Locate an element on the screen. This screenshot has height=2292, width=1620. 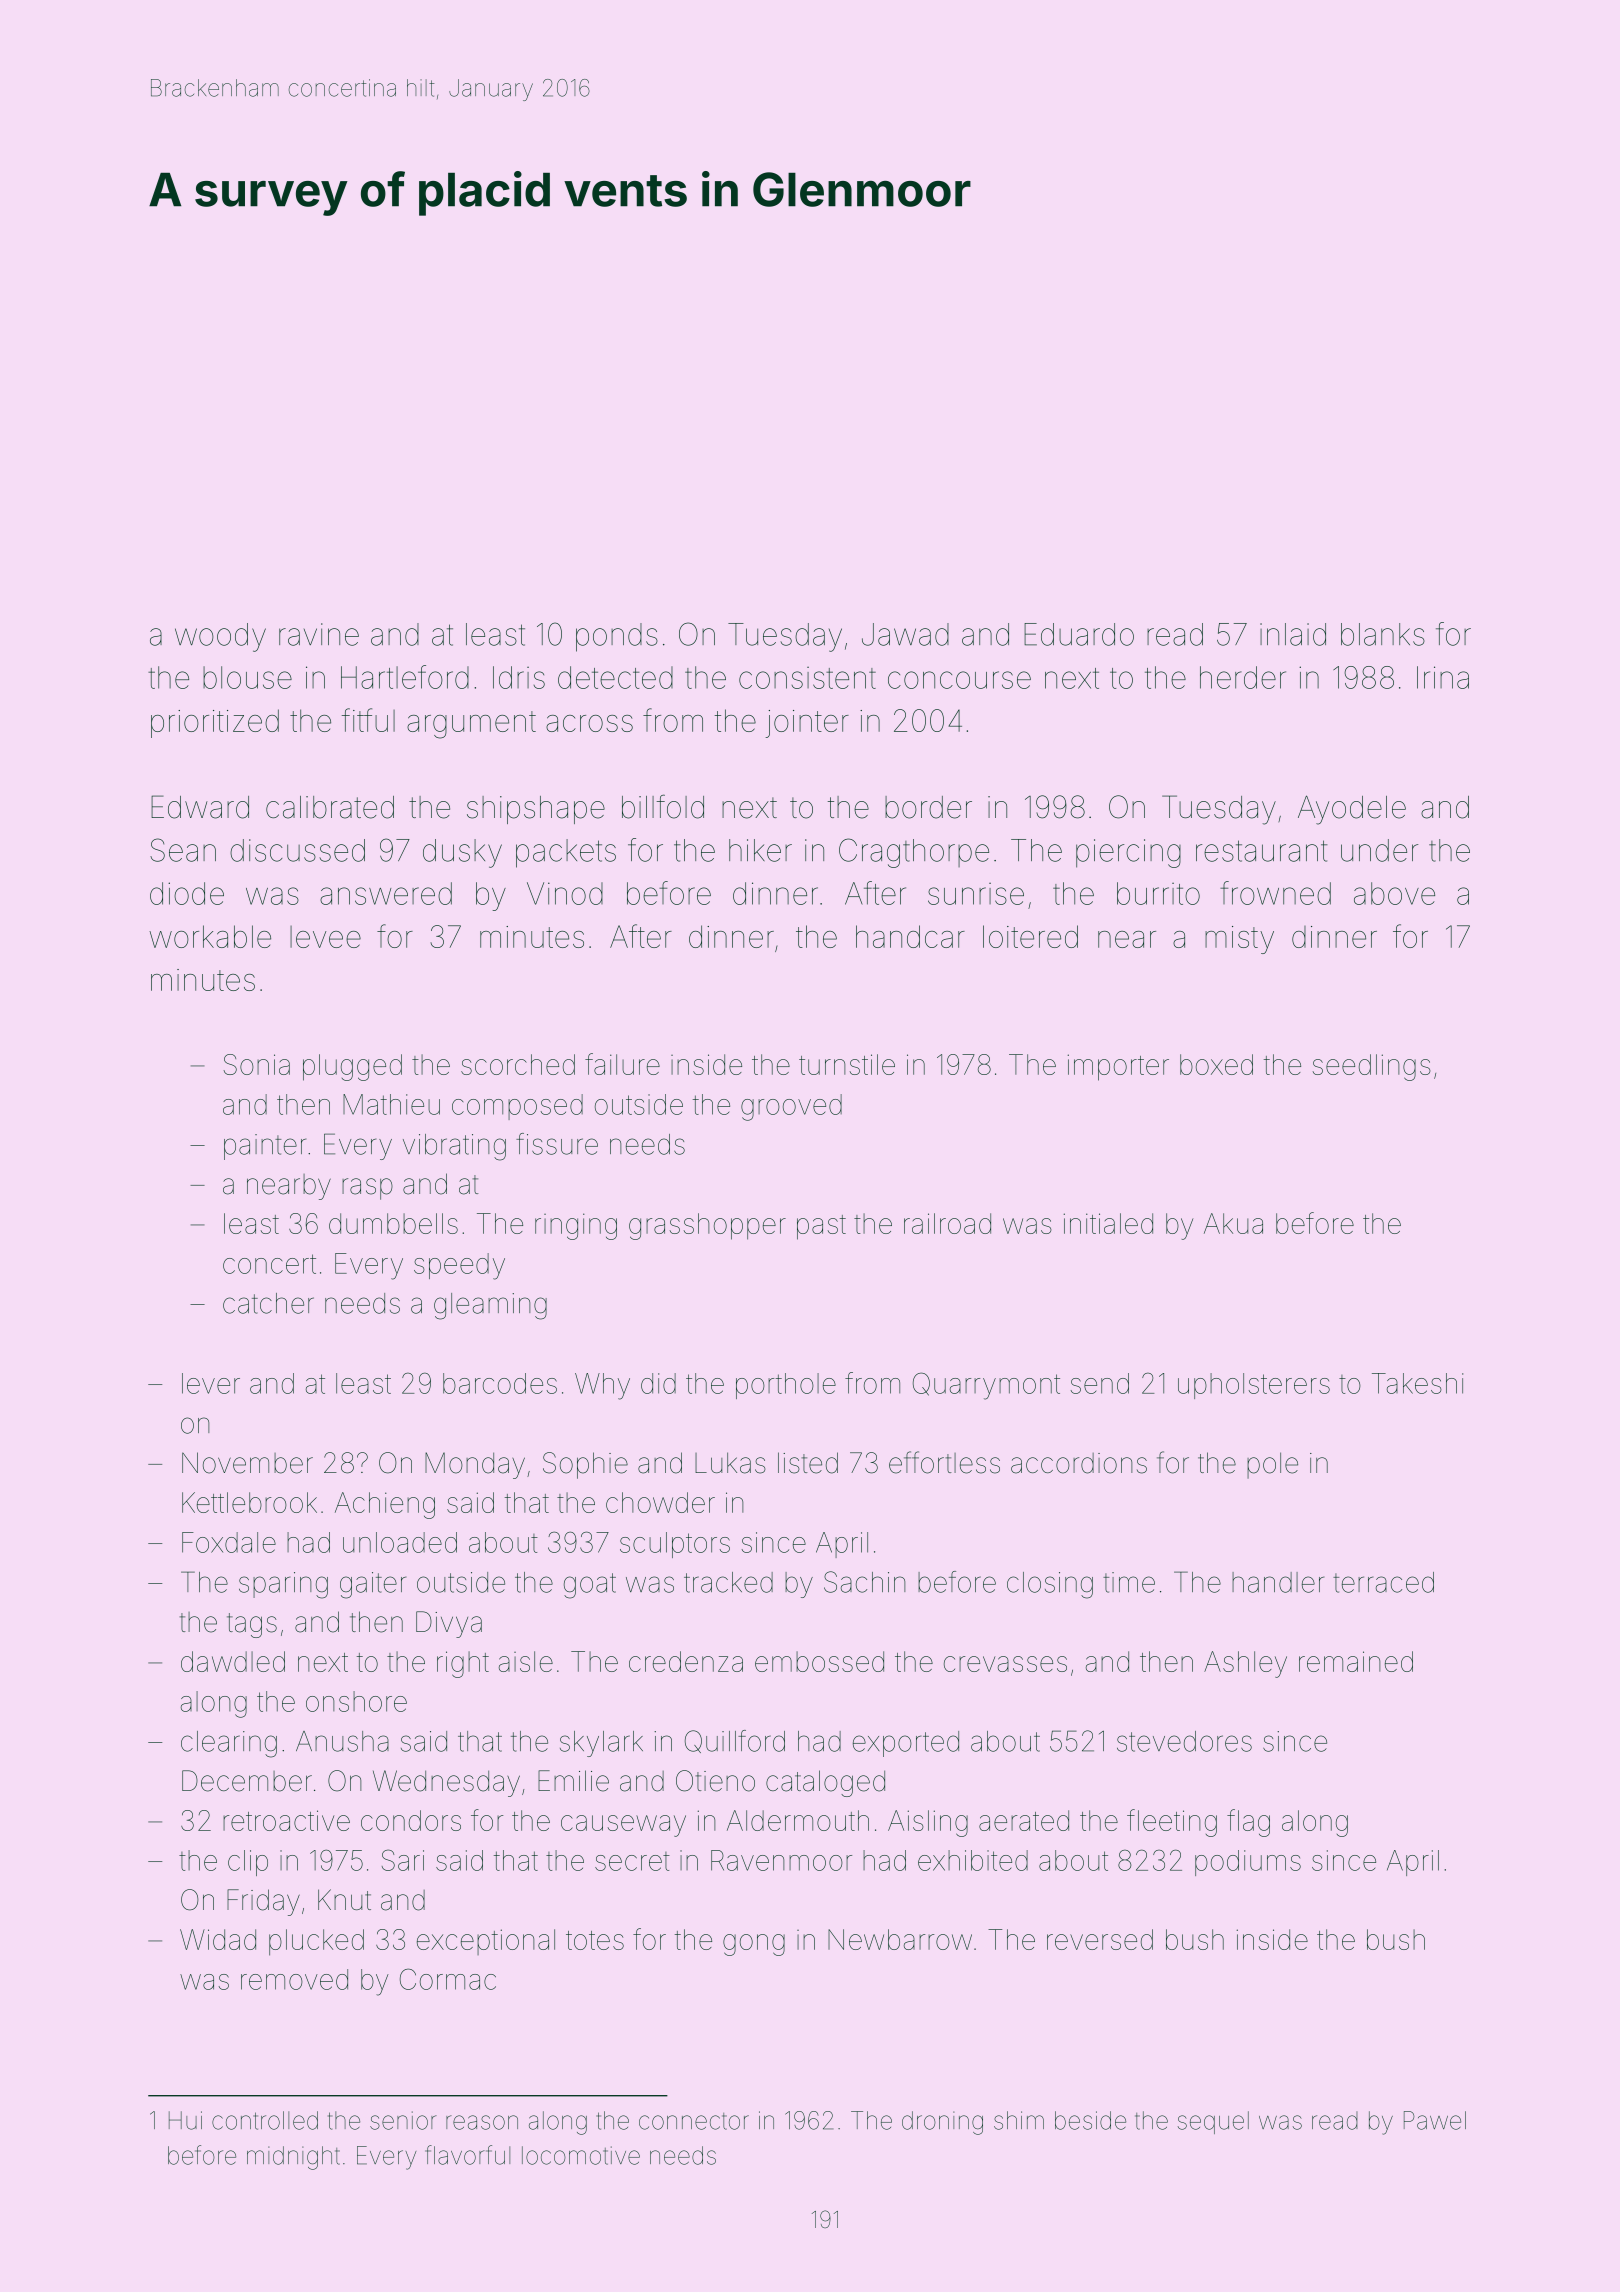
flavorful is located at coordinates (467, 2155).
